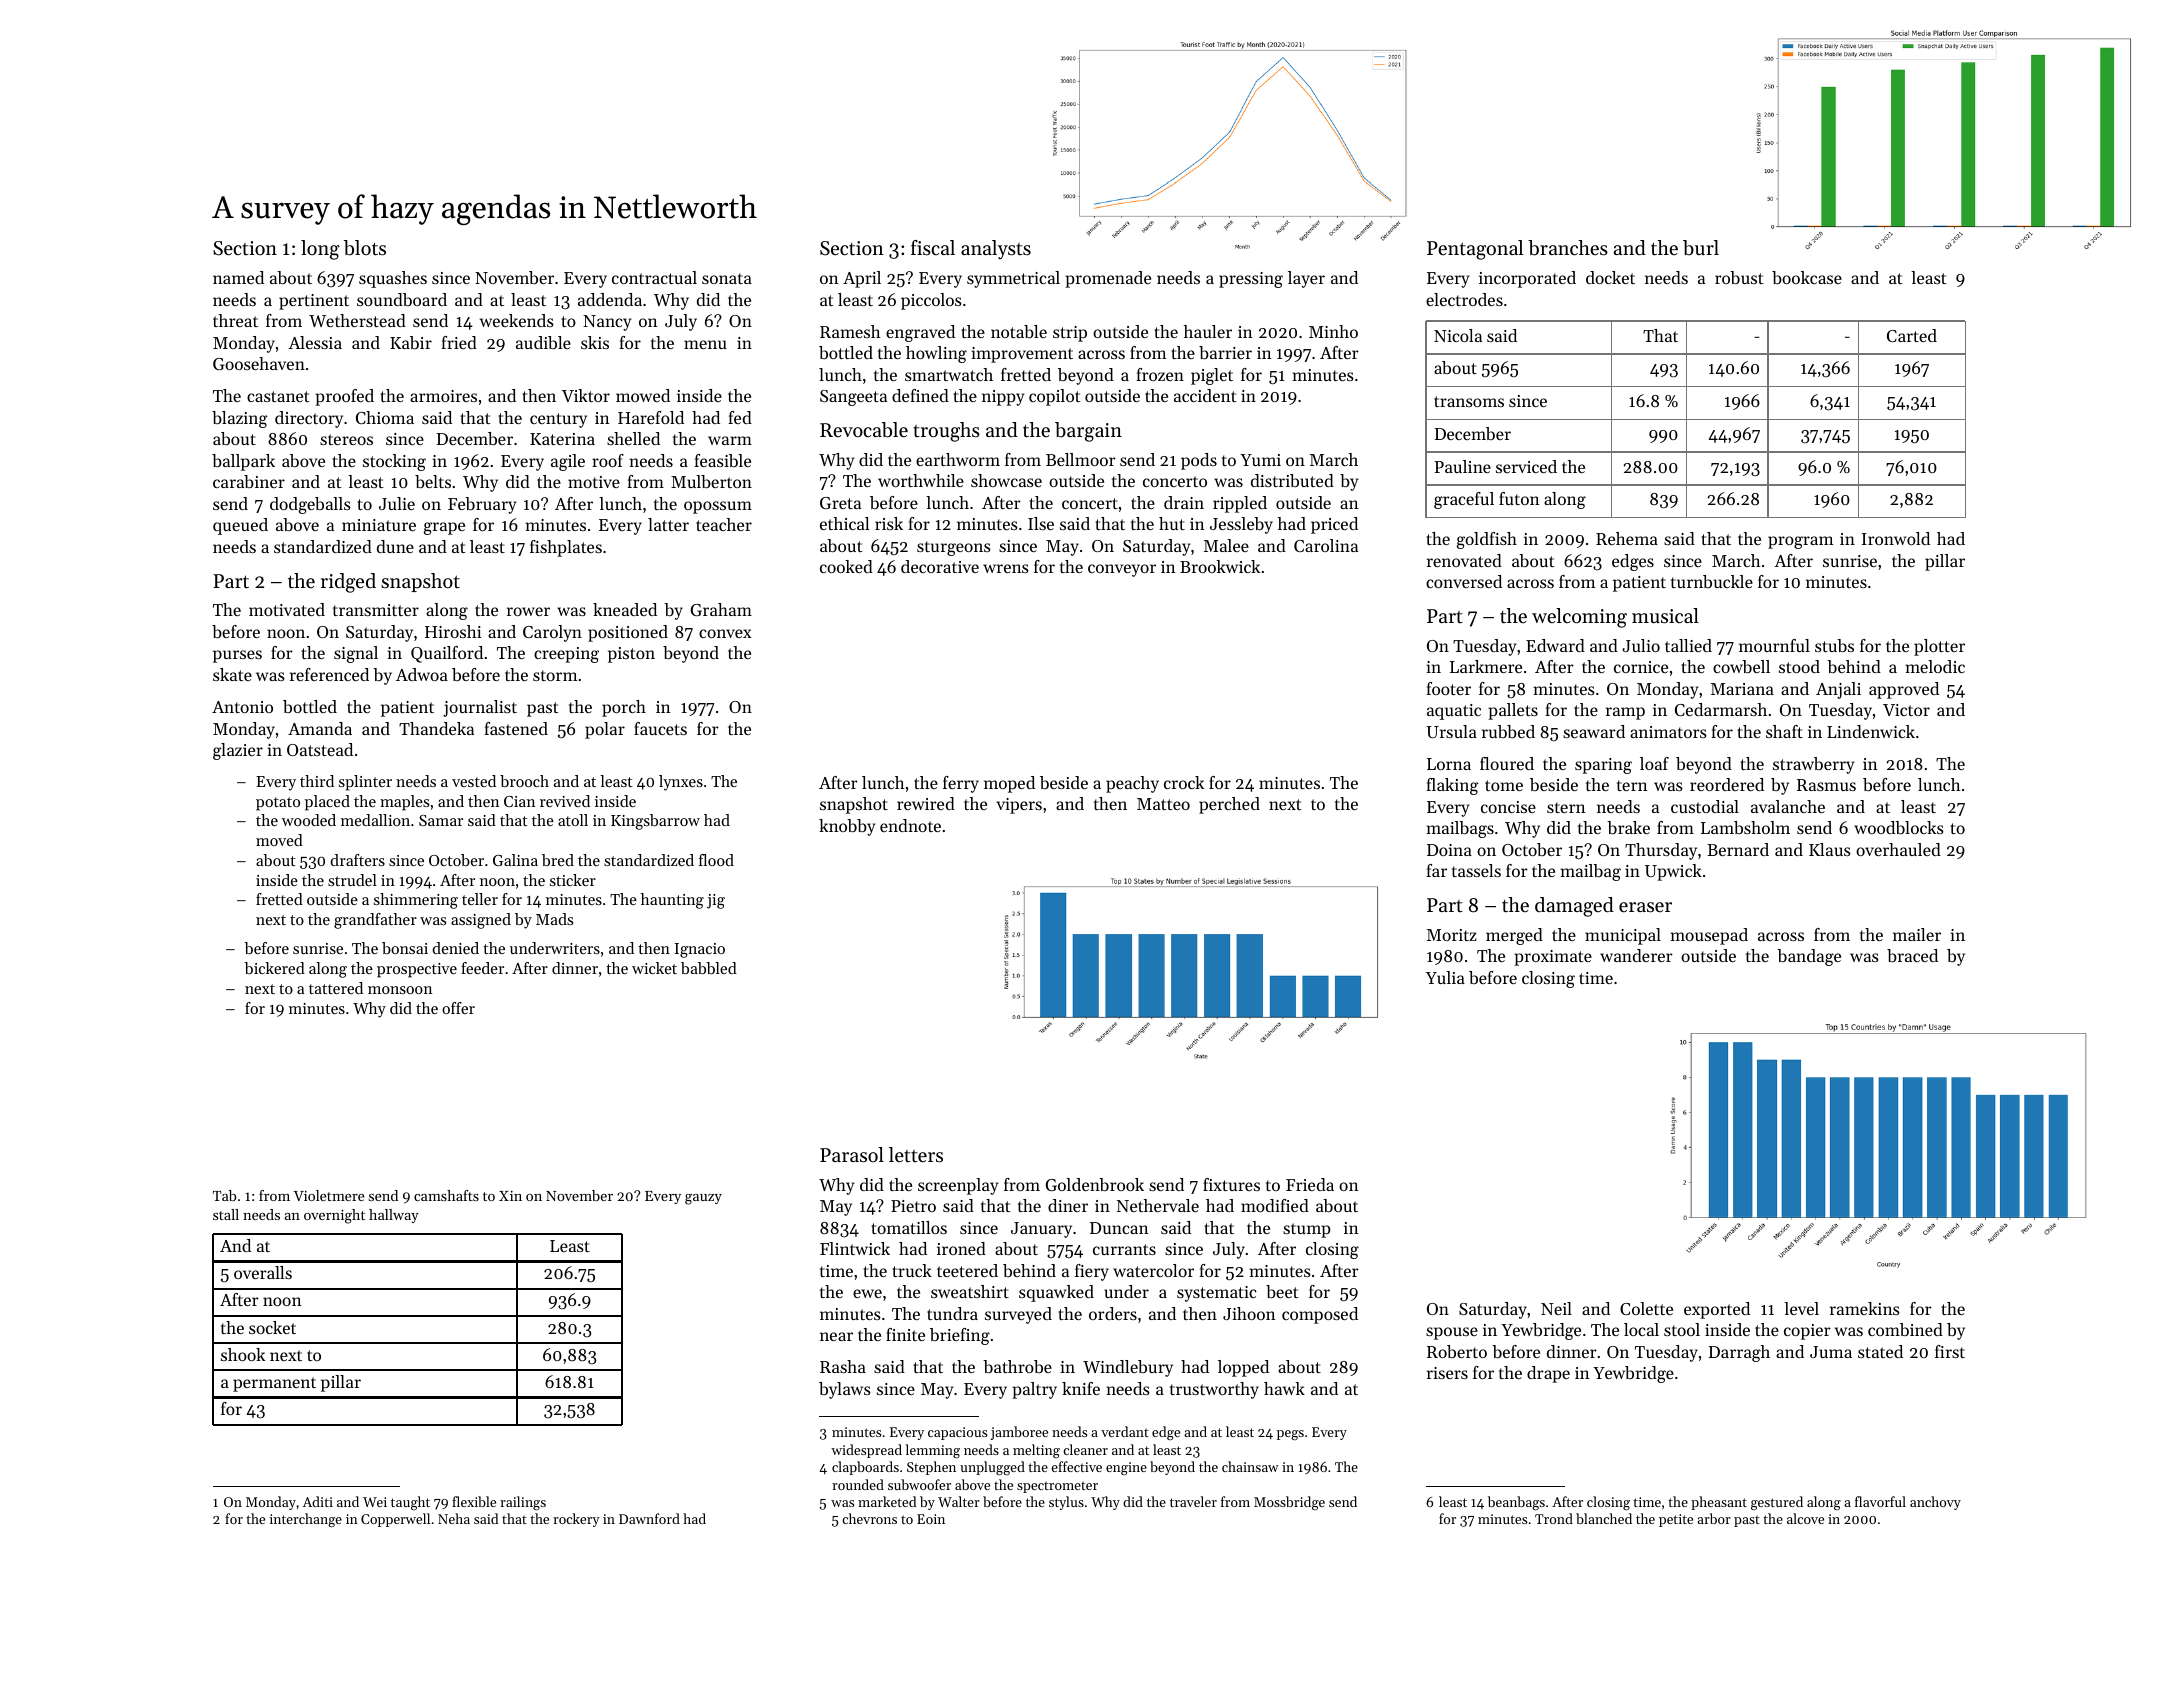  Describe the element at coordinates (365, 248) in the screenshot. I see `blots` at that location.
